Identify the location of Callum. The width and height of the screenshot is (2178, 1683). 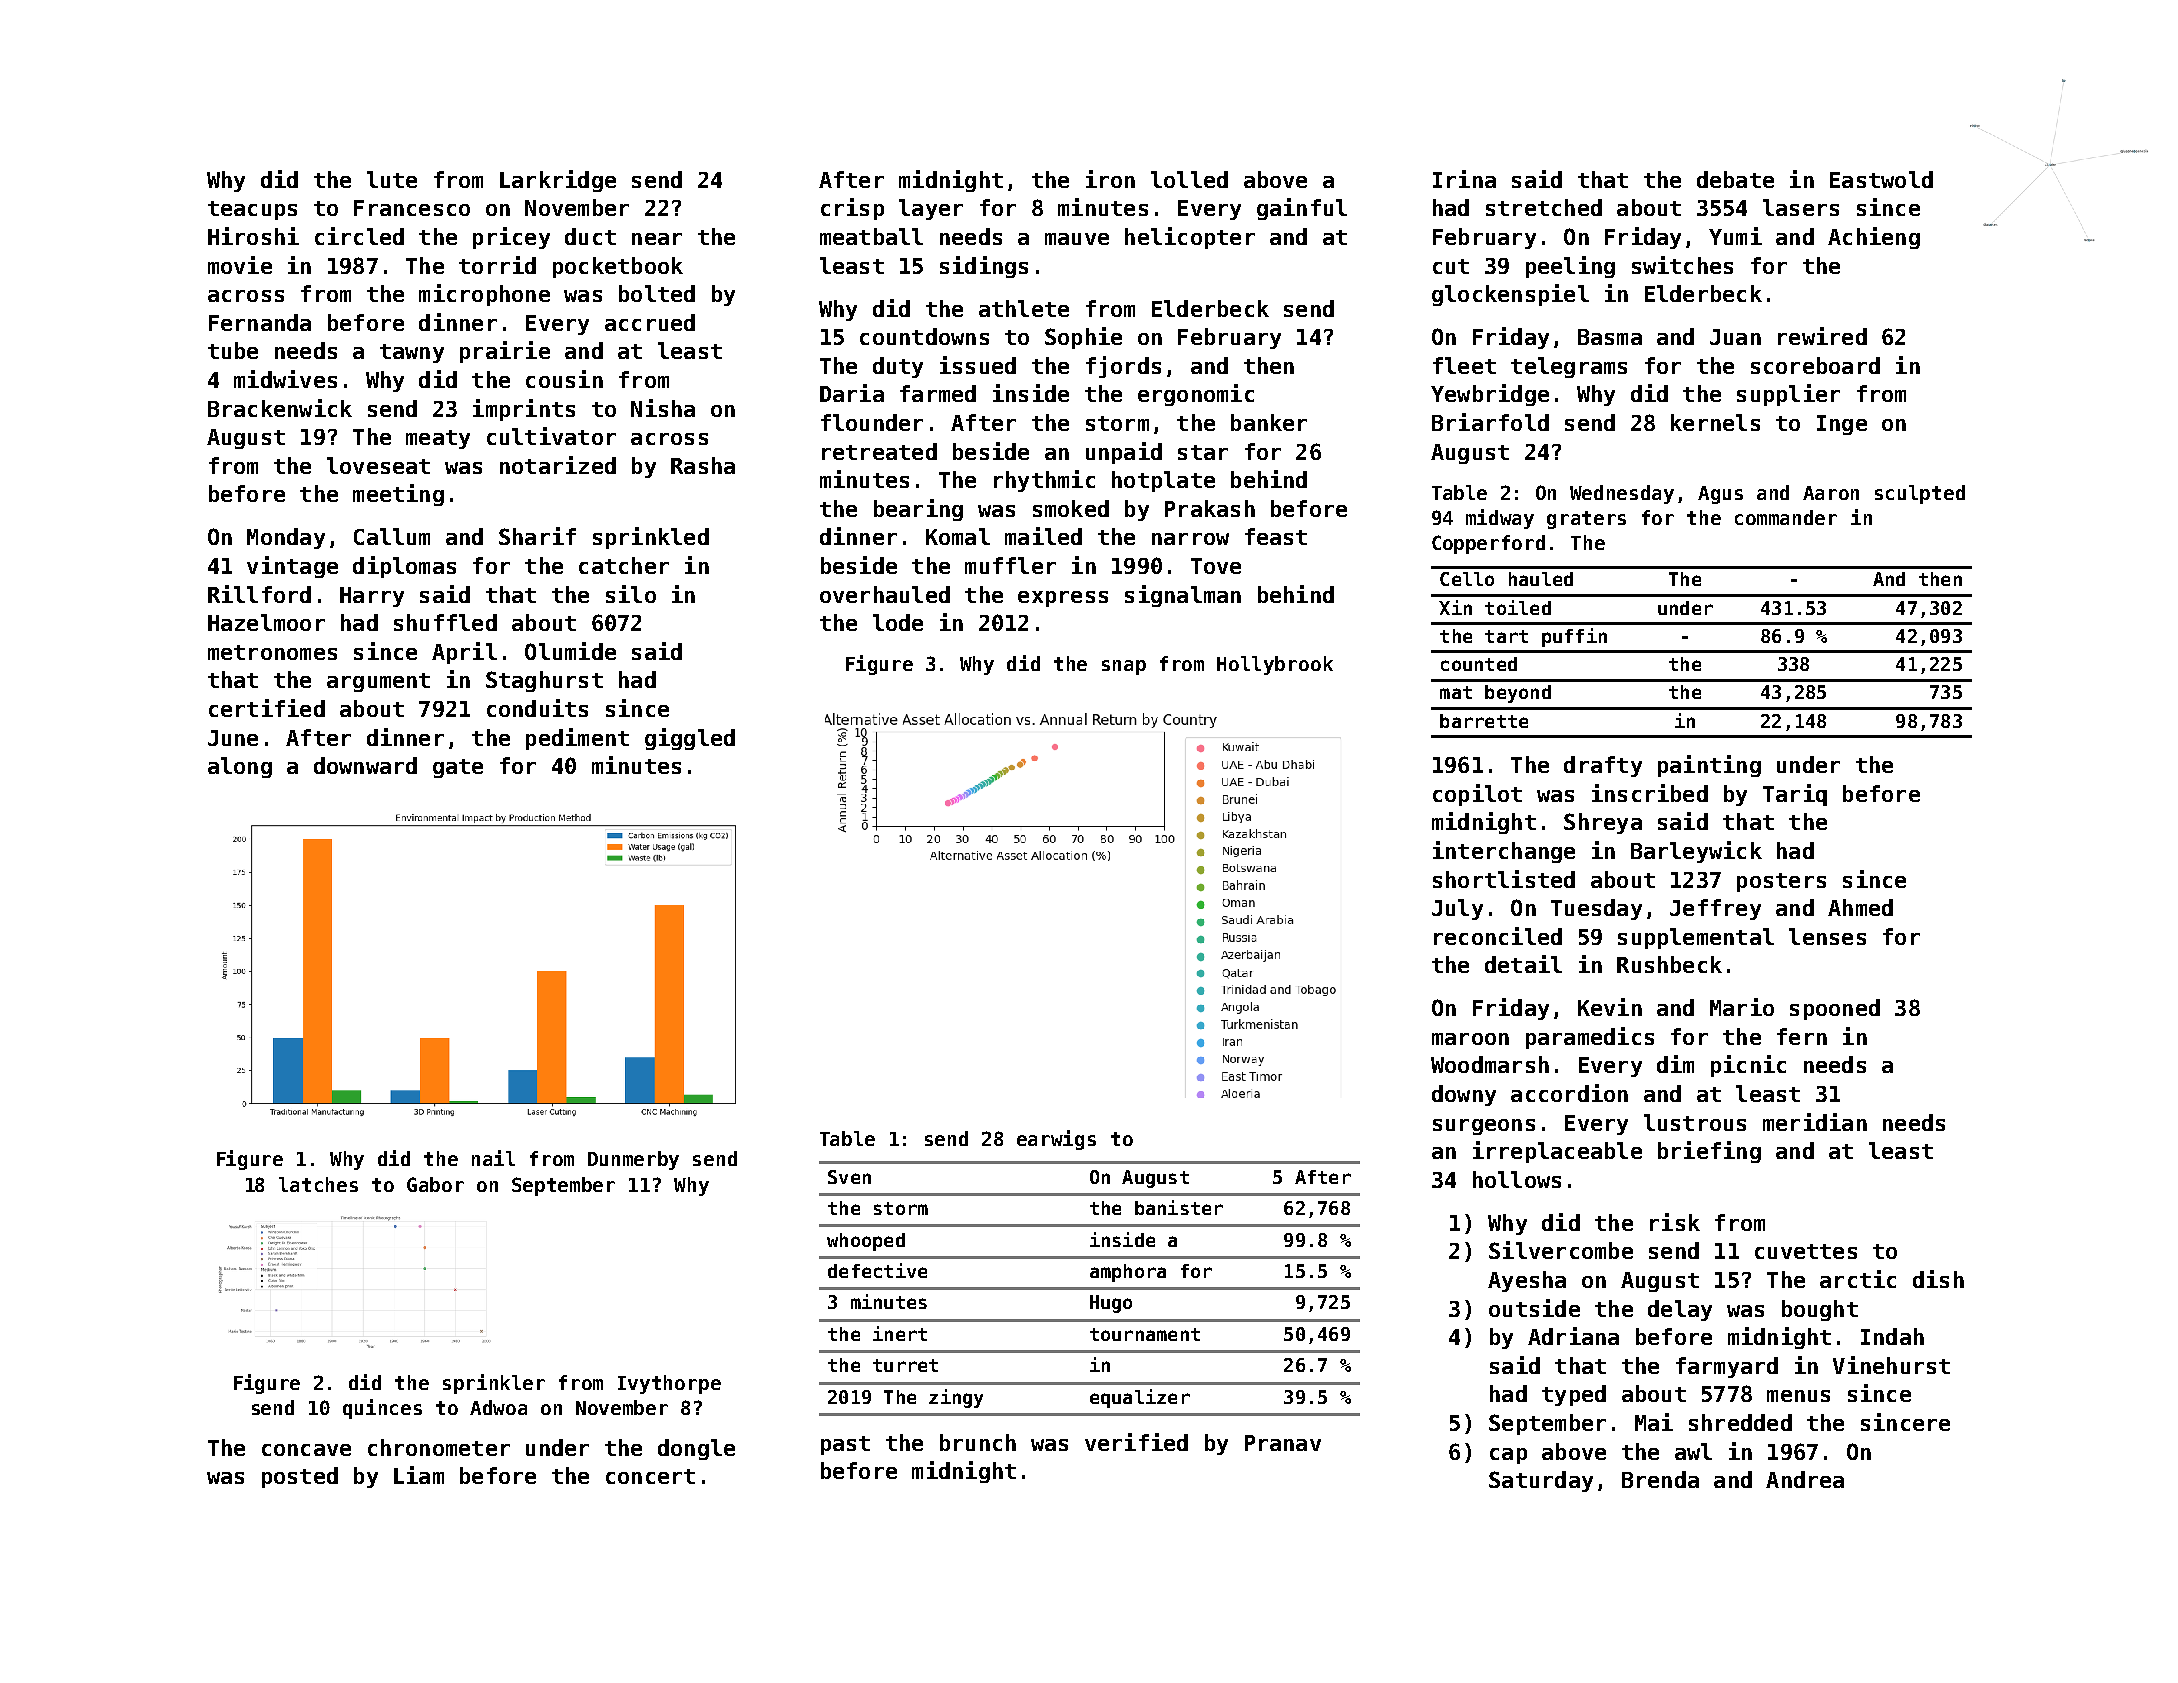
(392, 536).
